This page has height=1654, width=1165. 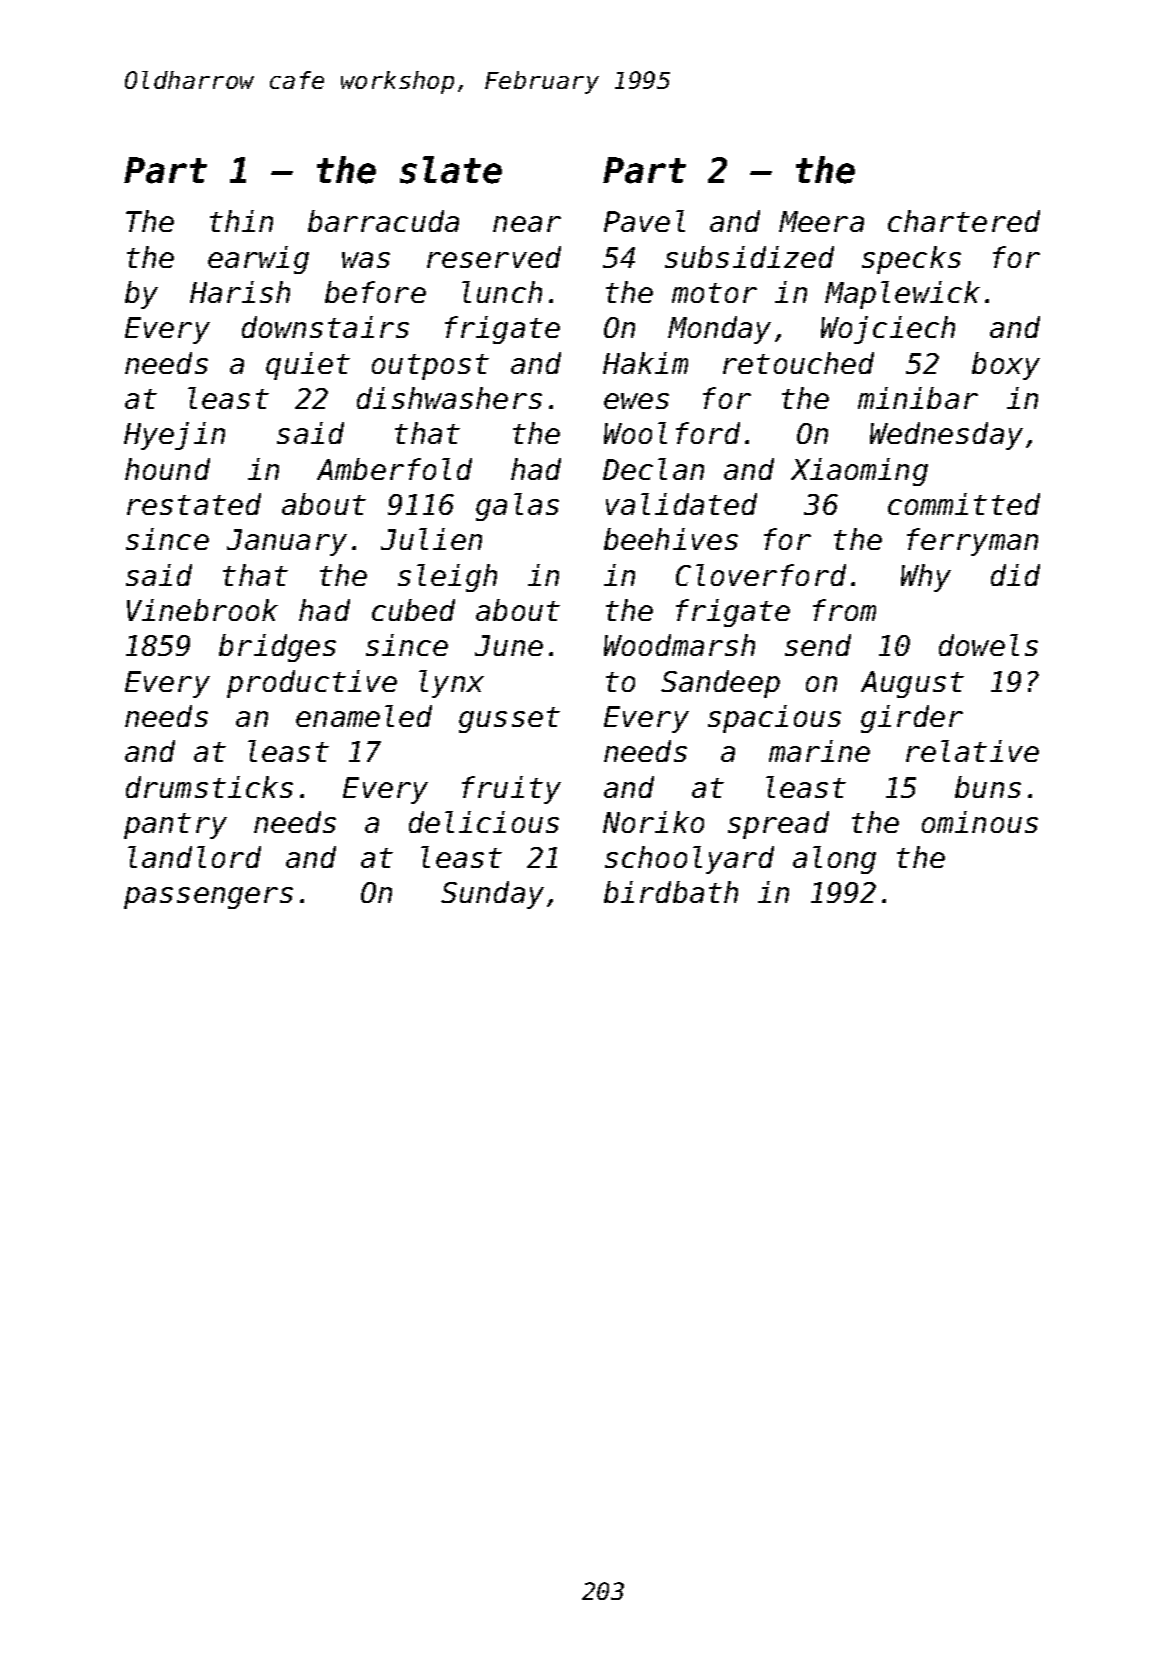 What do you see at coordinates (761, 575) in the page?
I see `Cloverford` at bounding box center [761, 575].
